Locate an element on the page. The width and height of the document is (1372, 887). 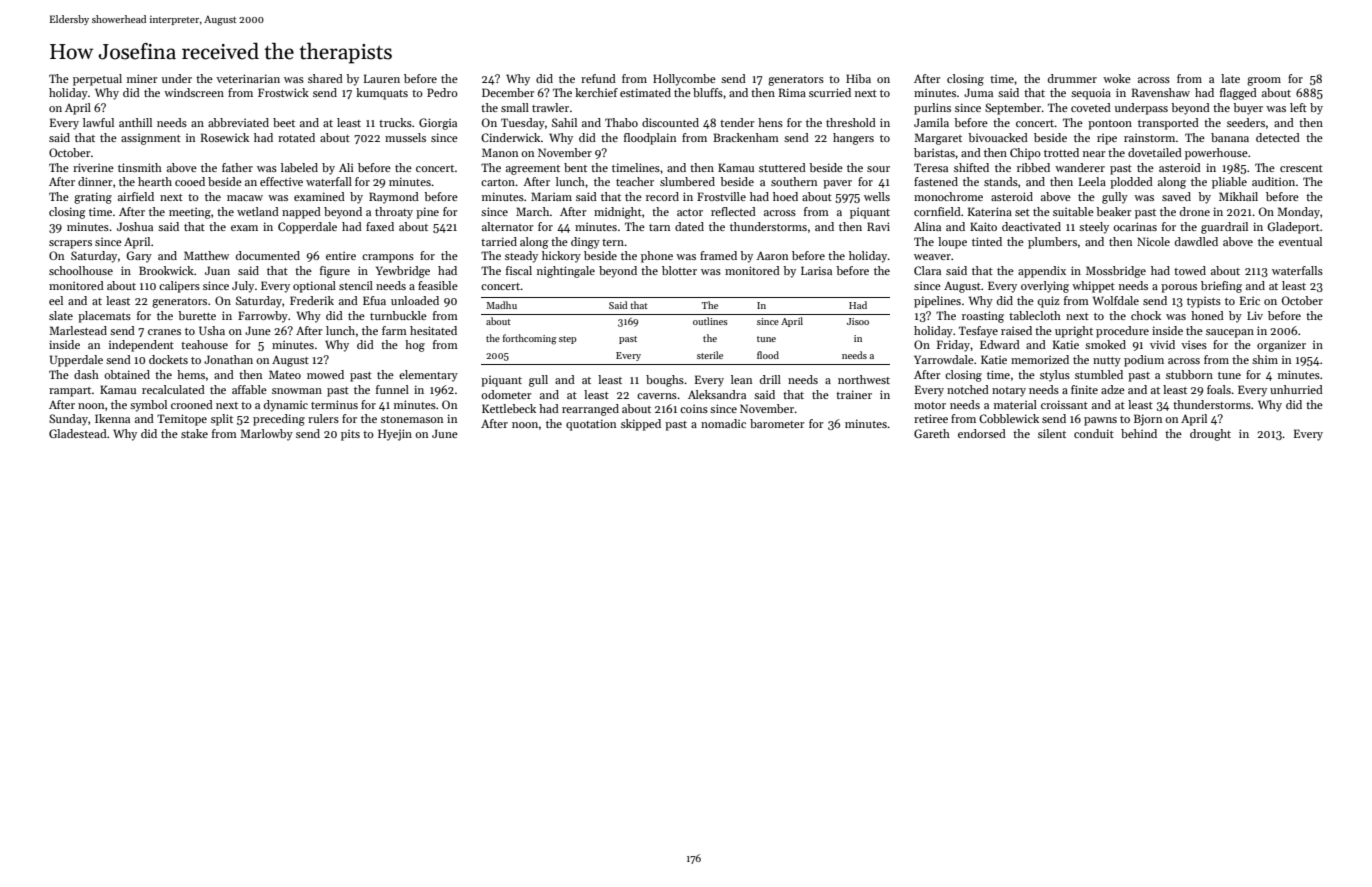
Lauren is located at coordinates (382, 78).
